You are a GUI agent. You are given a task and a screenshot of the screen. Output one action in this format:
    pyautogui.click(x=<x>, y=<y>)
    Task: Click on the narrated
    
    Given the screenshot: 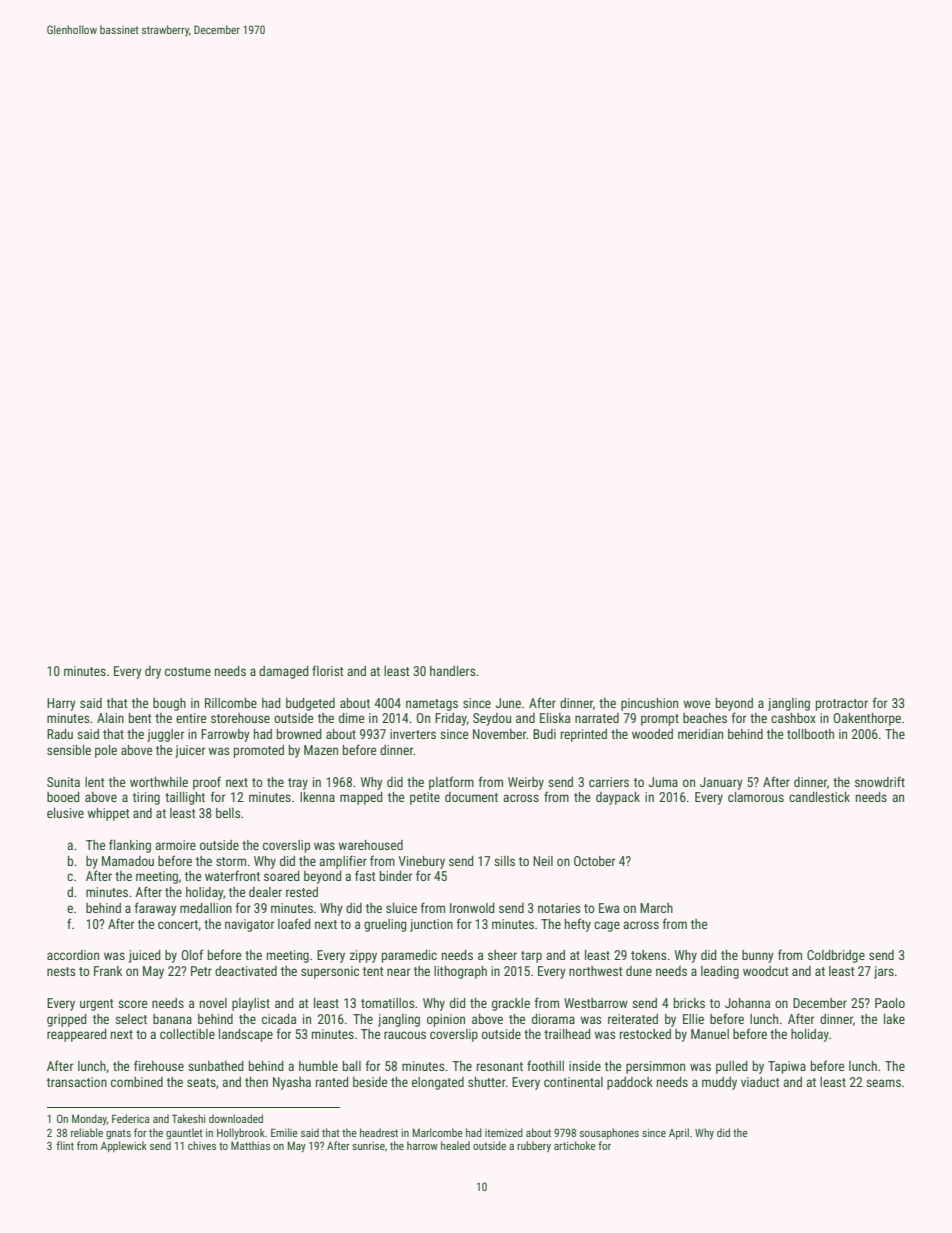 What is the action you would take?
    pyautogui.click(x=597, y=718)
